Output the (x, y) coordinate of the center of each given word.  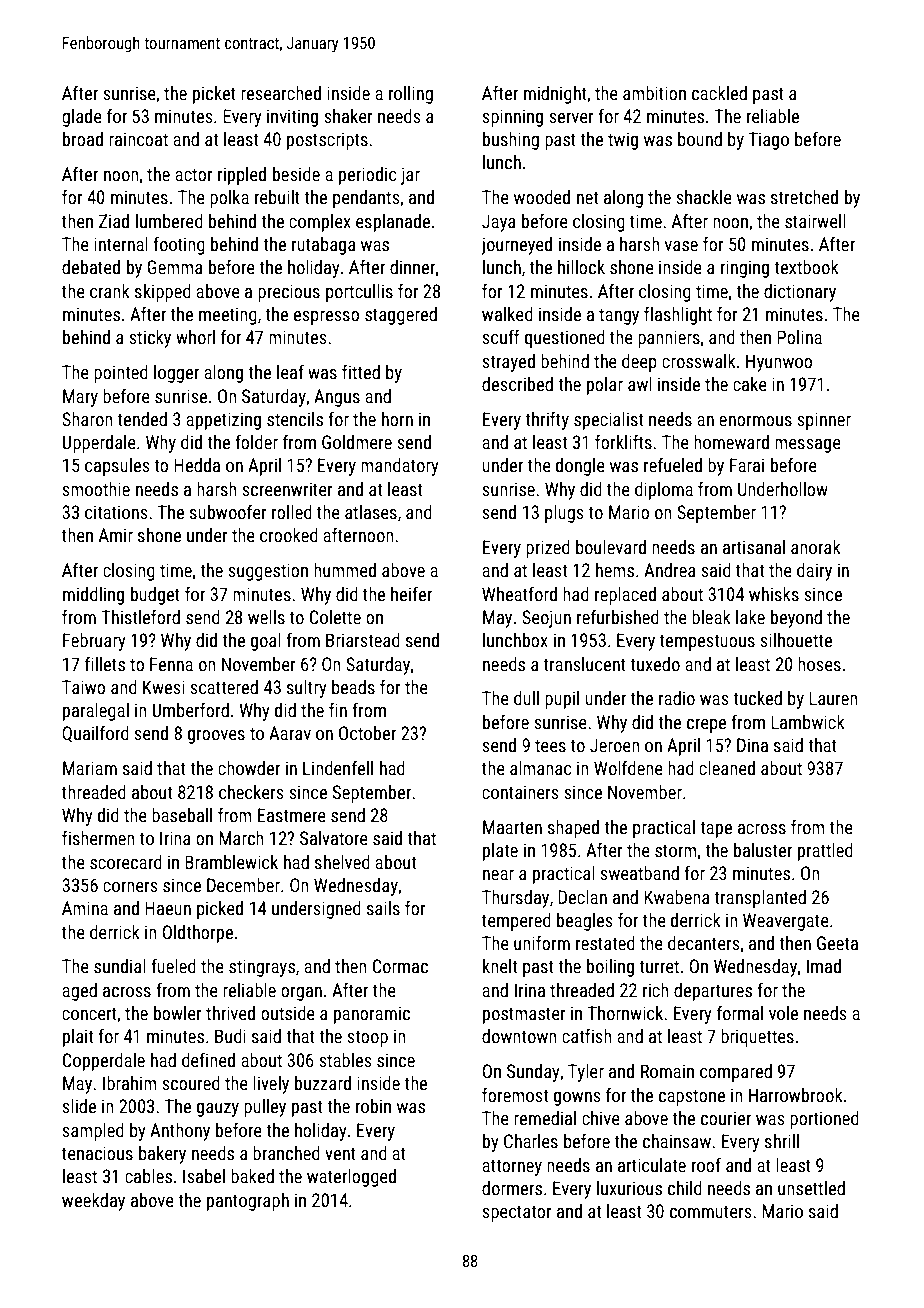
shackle (704, 197)
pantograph (248, 1202)
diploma (664, 491)
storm (675, 851)
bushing (511, 141)
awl (640, 384)
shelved (342, 862)
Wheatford (519, 594)
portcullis (359, 293)
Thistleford (140, 617)
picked (220, 910)
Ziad (114, 221)
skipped (163, 293)
